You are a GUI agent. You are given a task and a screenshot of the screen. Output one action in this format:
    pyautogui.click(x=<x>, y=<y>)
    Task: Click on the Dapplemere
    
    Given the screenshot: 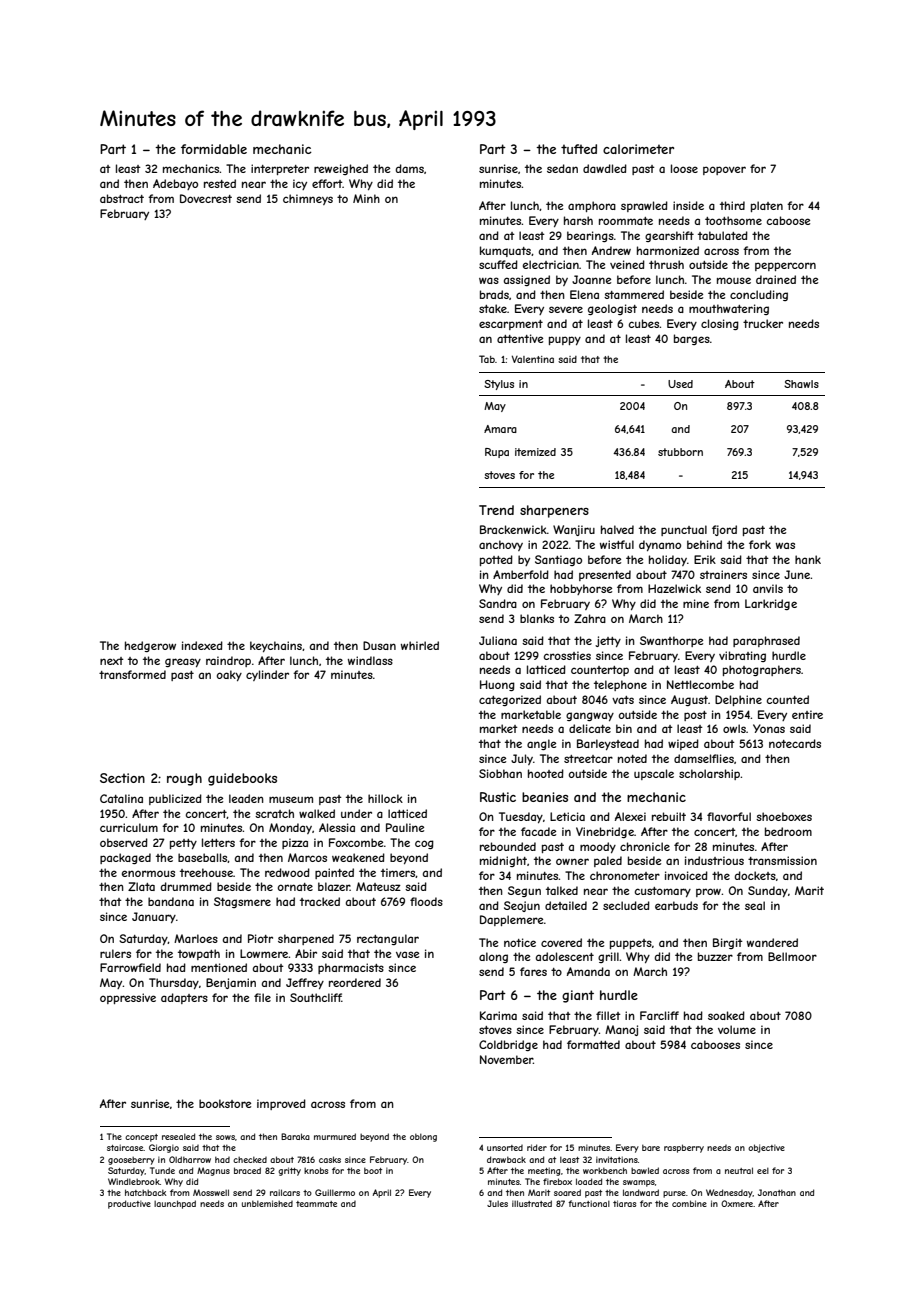 What is the action you would take?
    pyautogui.click(x=511, y=920)
